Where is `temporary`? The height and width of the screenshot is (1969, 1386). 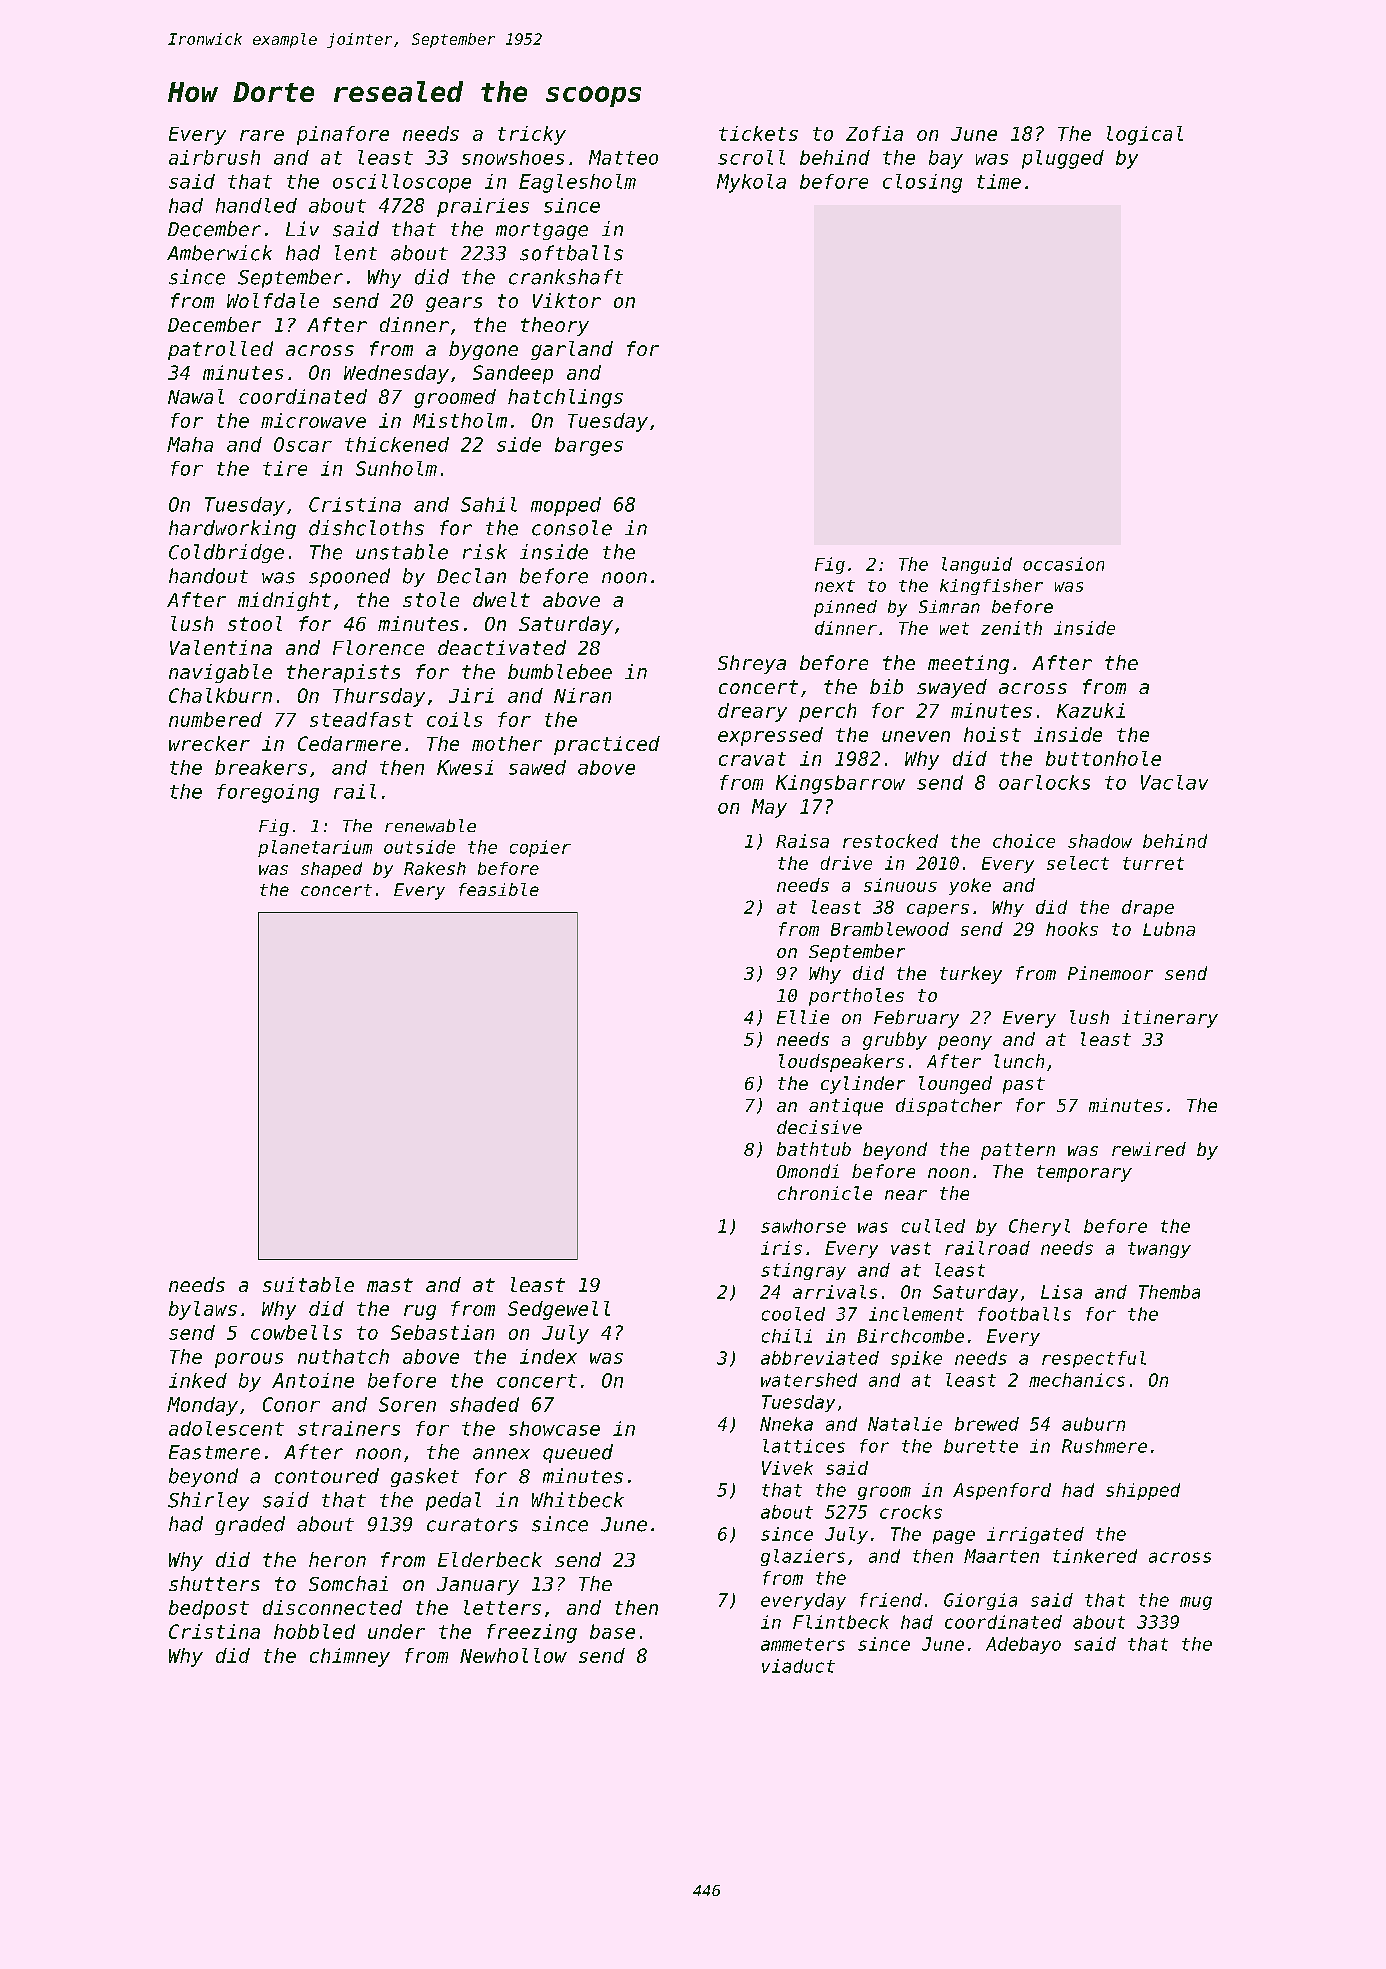 temporary is located at coordinates (1084, 1173).
